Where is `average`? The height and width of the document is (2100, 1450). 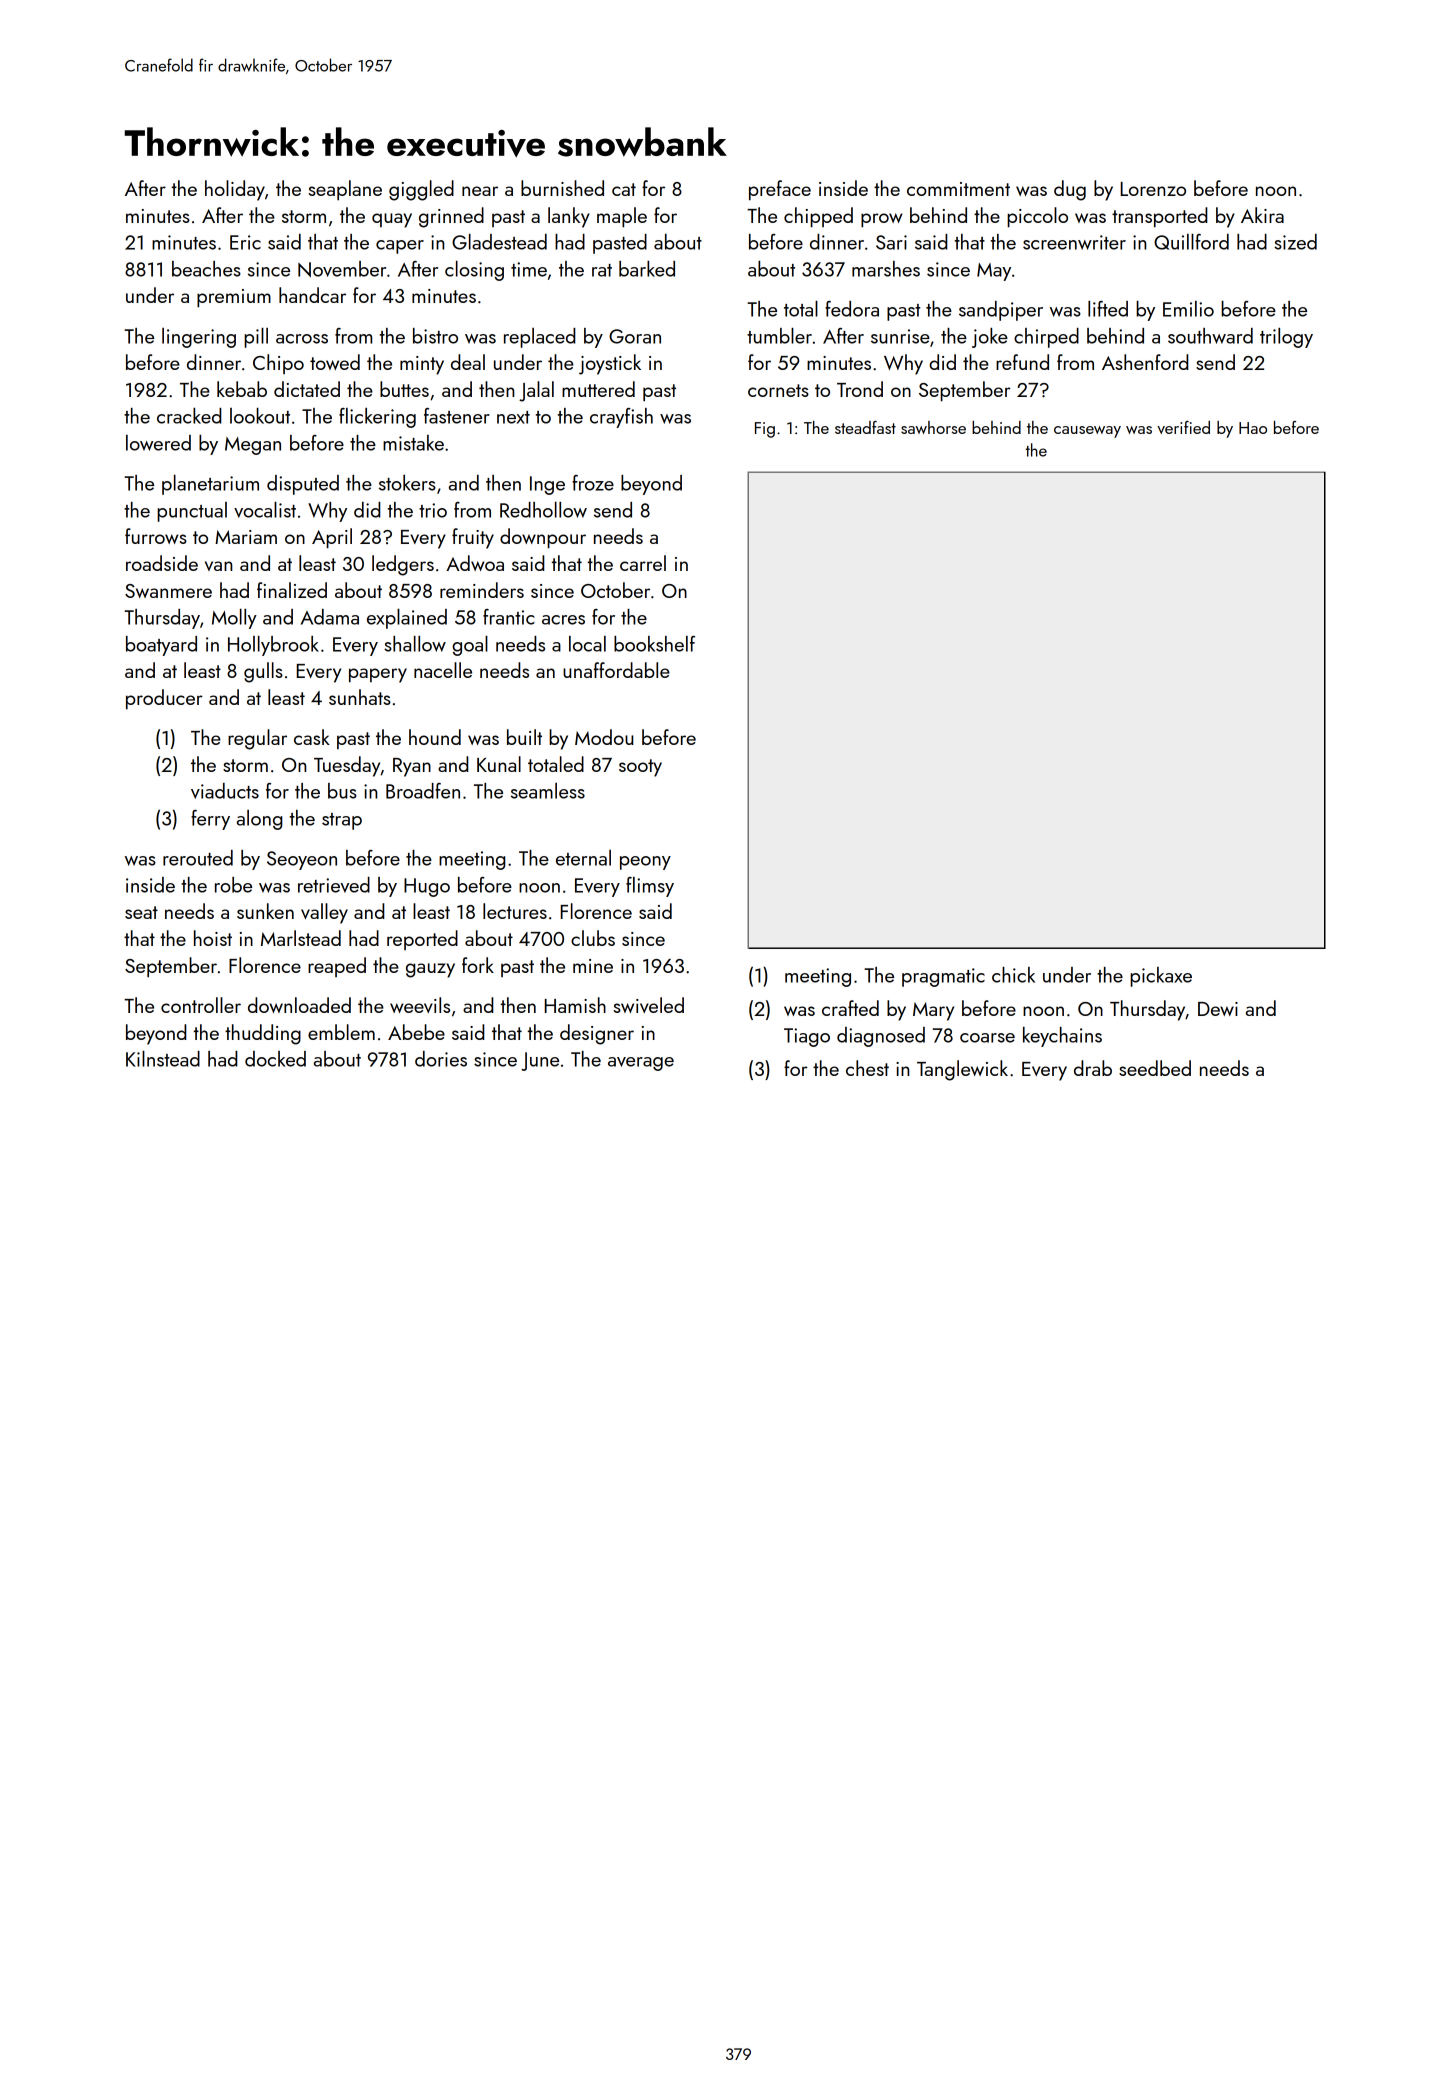
average is located at coordinates (641, 1064).
